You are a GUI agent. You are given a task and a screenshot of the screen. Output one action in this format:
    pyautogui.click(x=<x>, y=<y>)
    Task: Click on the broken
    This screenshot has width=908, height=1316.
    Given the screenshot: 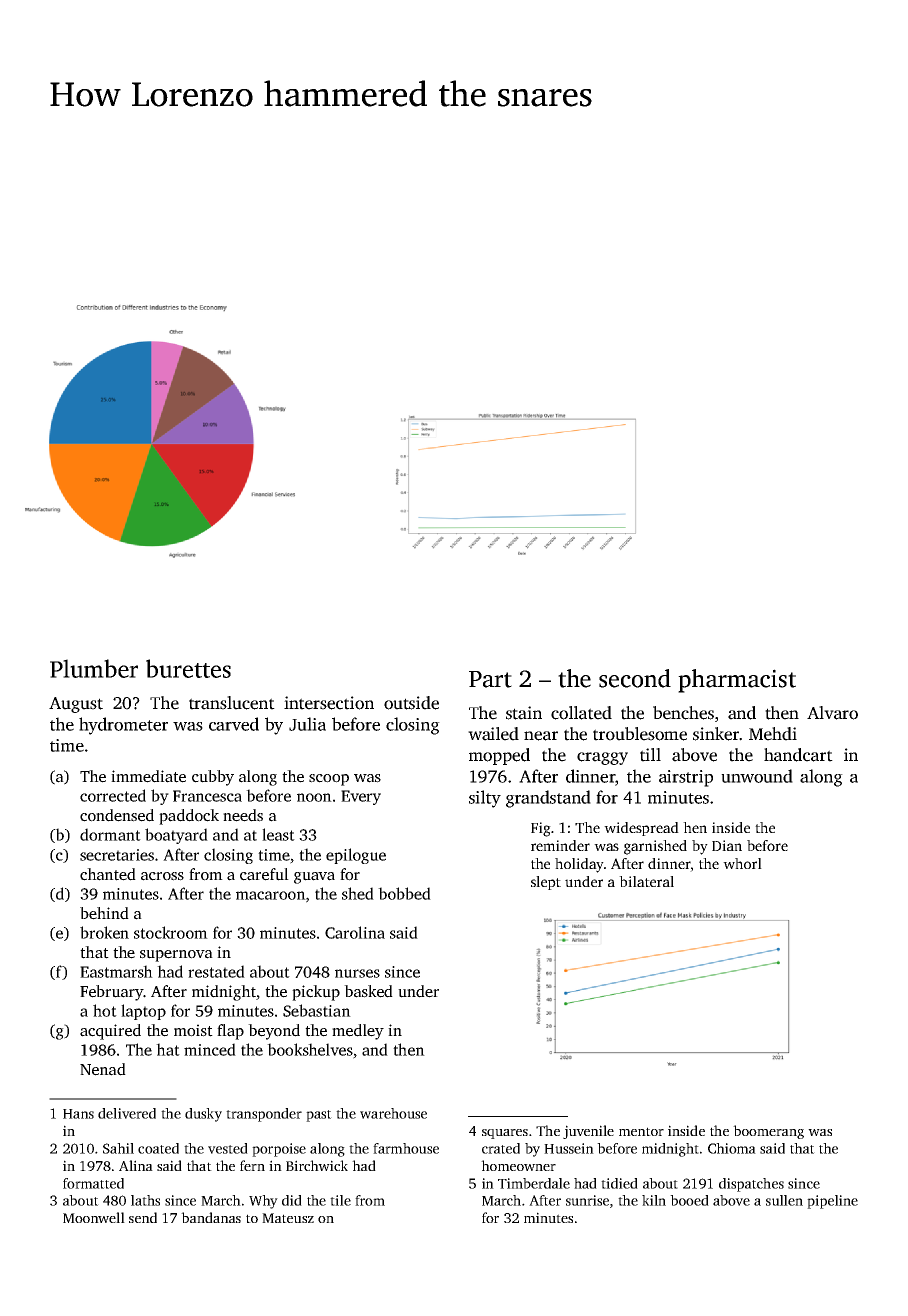 What is the action you would take?
    pyautogui.click(x=104, y=932)
